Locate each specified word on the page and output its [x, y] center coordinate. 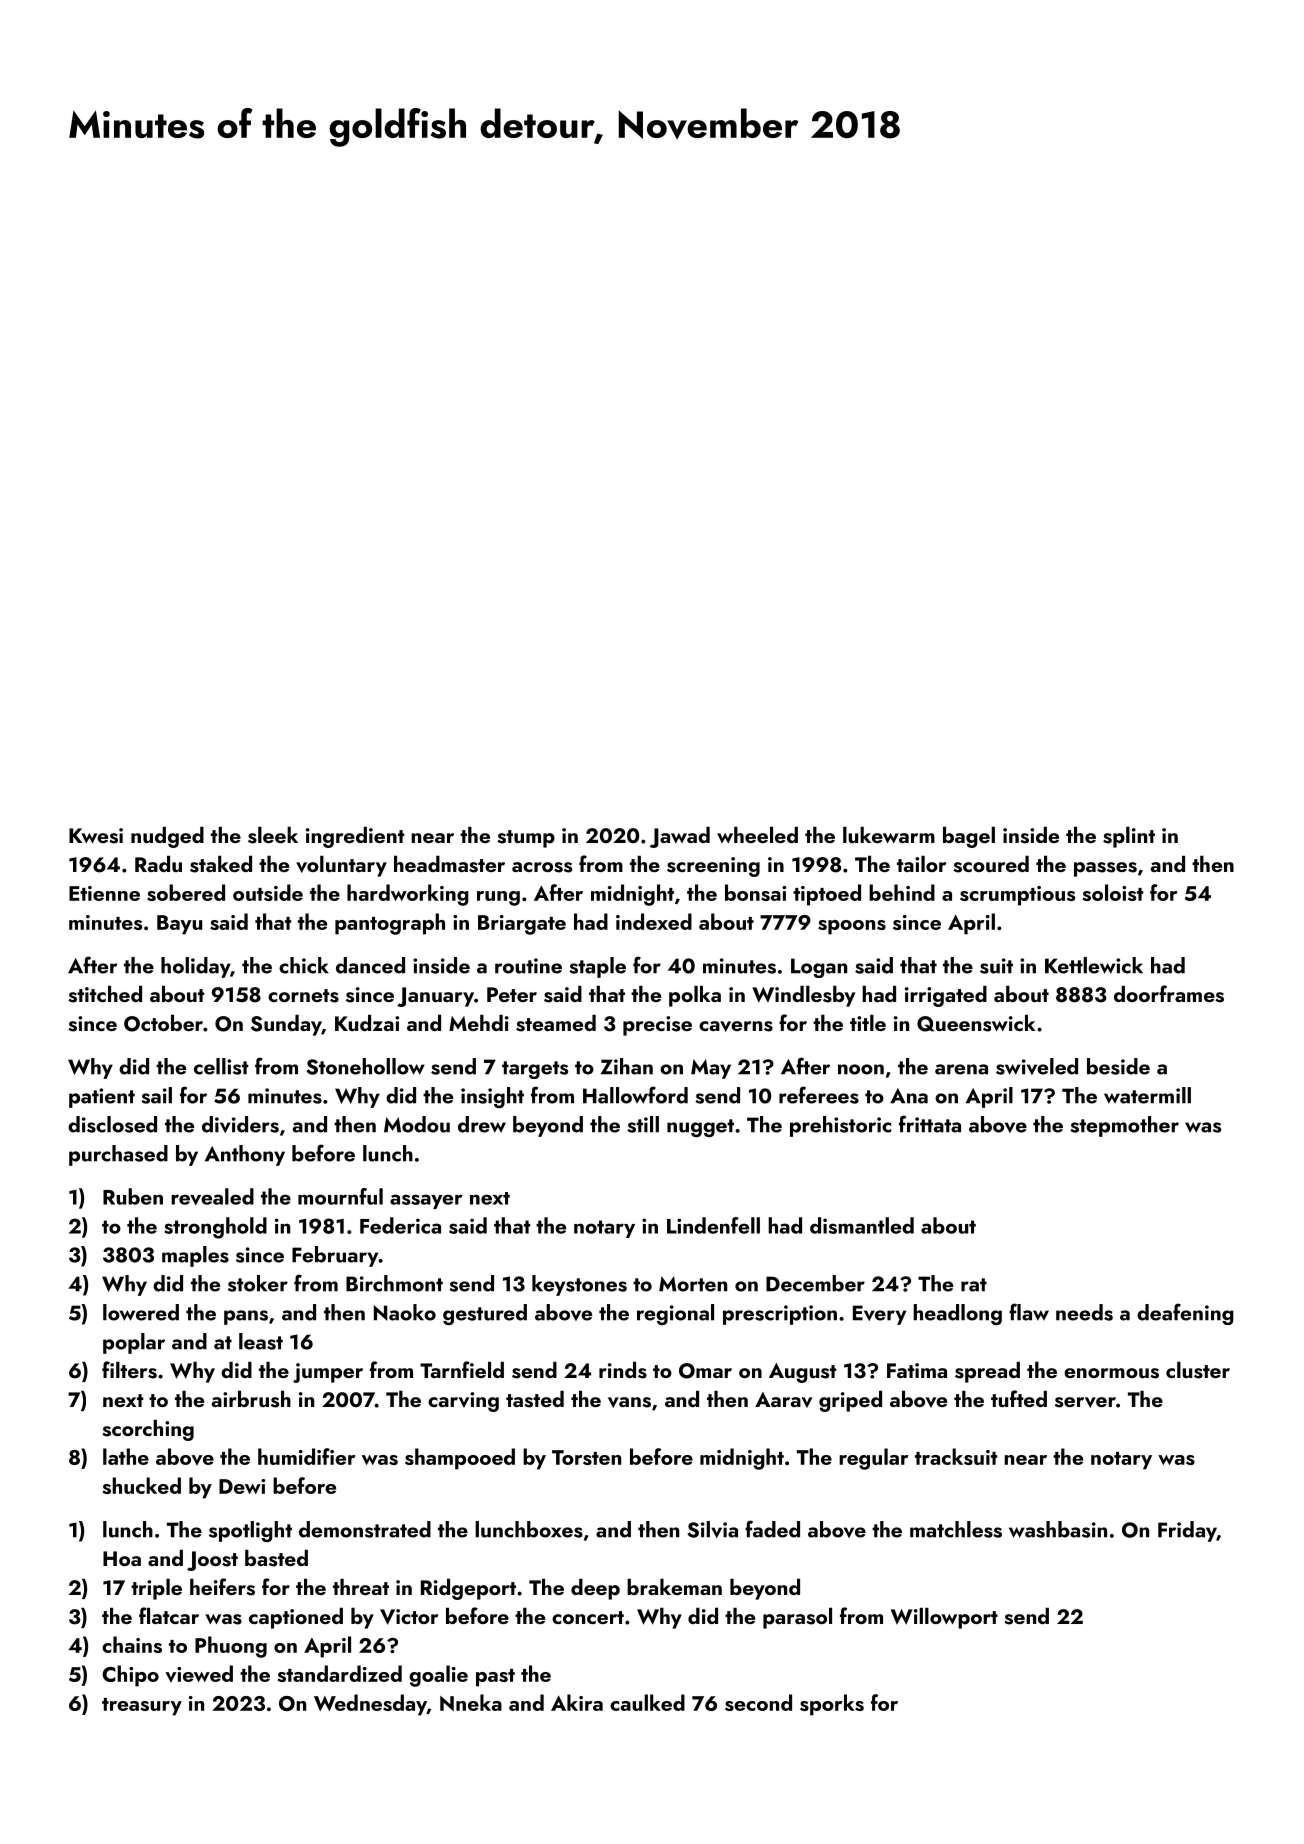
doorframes [1169, 994]
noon [861, 1069]
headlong [957, 1314]
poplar [134, 1343]
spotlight [250, 1531]
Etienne [104, 893]
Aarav [783, 1400]
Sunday [286, 1025]
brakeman [674, 1587]
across [542, 867]
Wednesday [370, 1705]
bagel [969, 837]
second [758, 1702]
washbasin [1058, 1529]
